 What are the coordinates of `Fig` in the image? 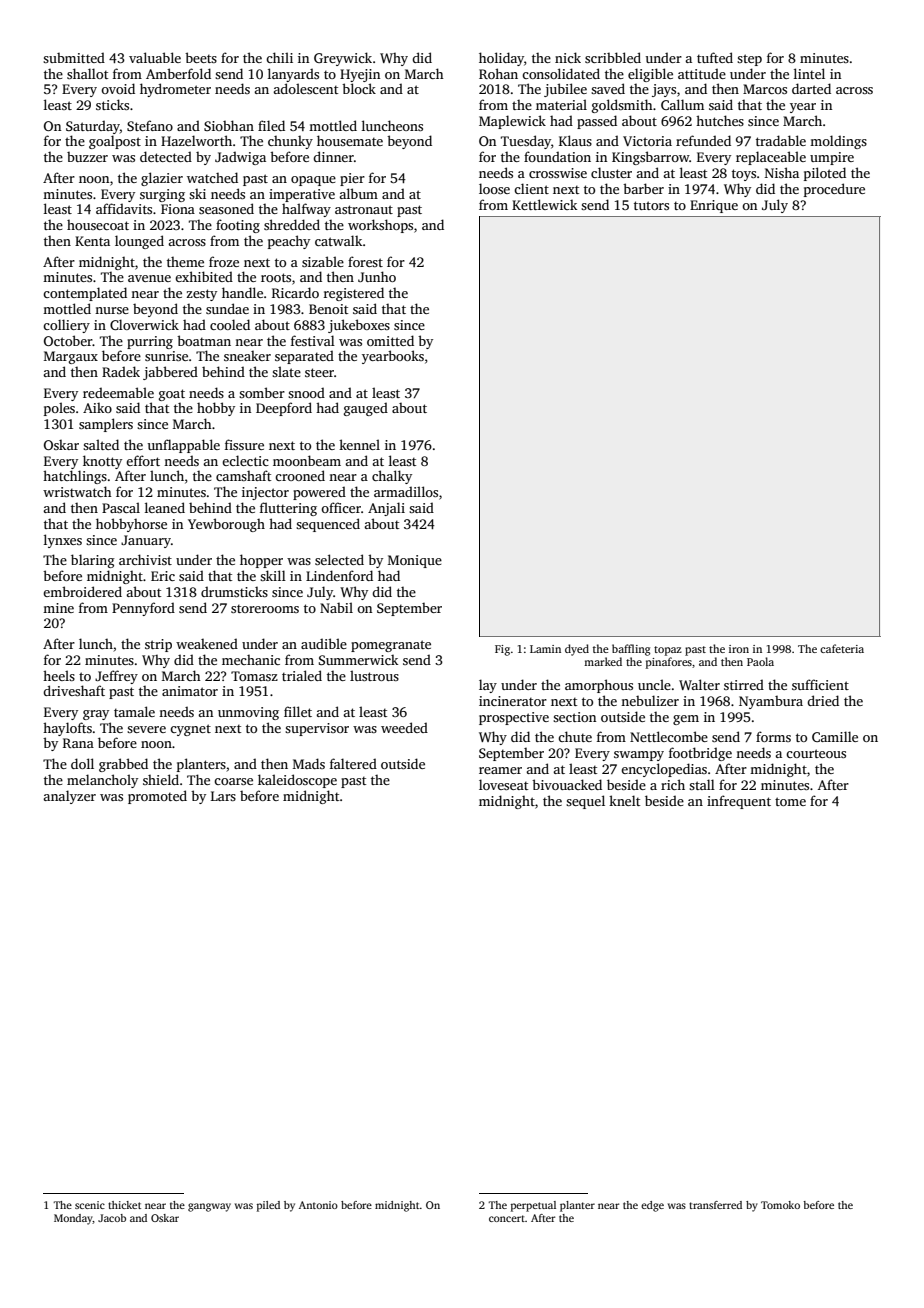 It's located at (502, 650).
